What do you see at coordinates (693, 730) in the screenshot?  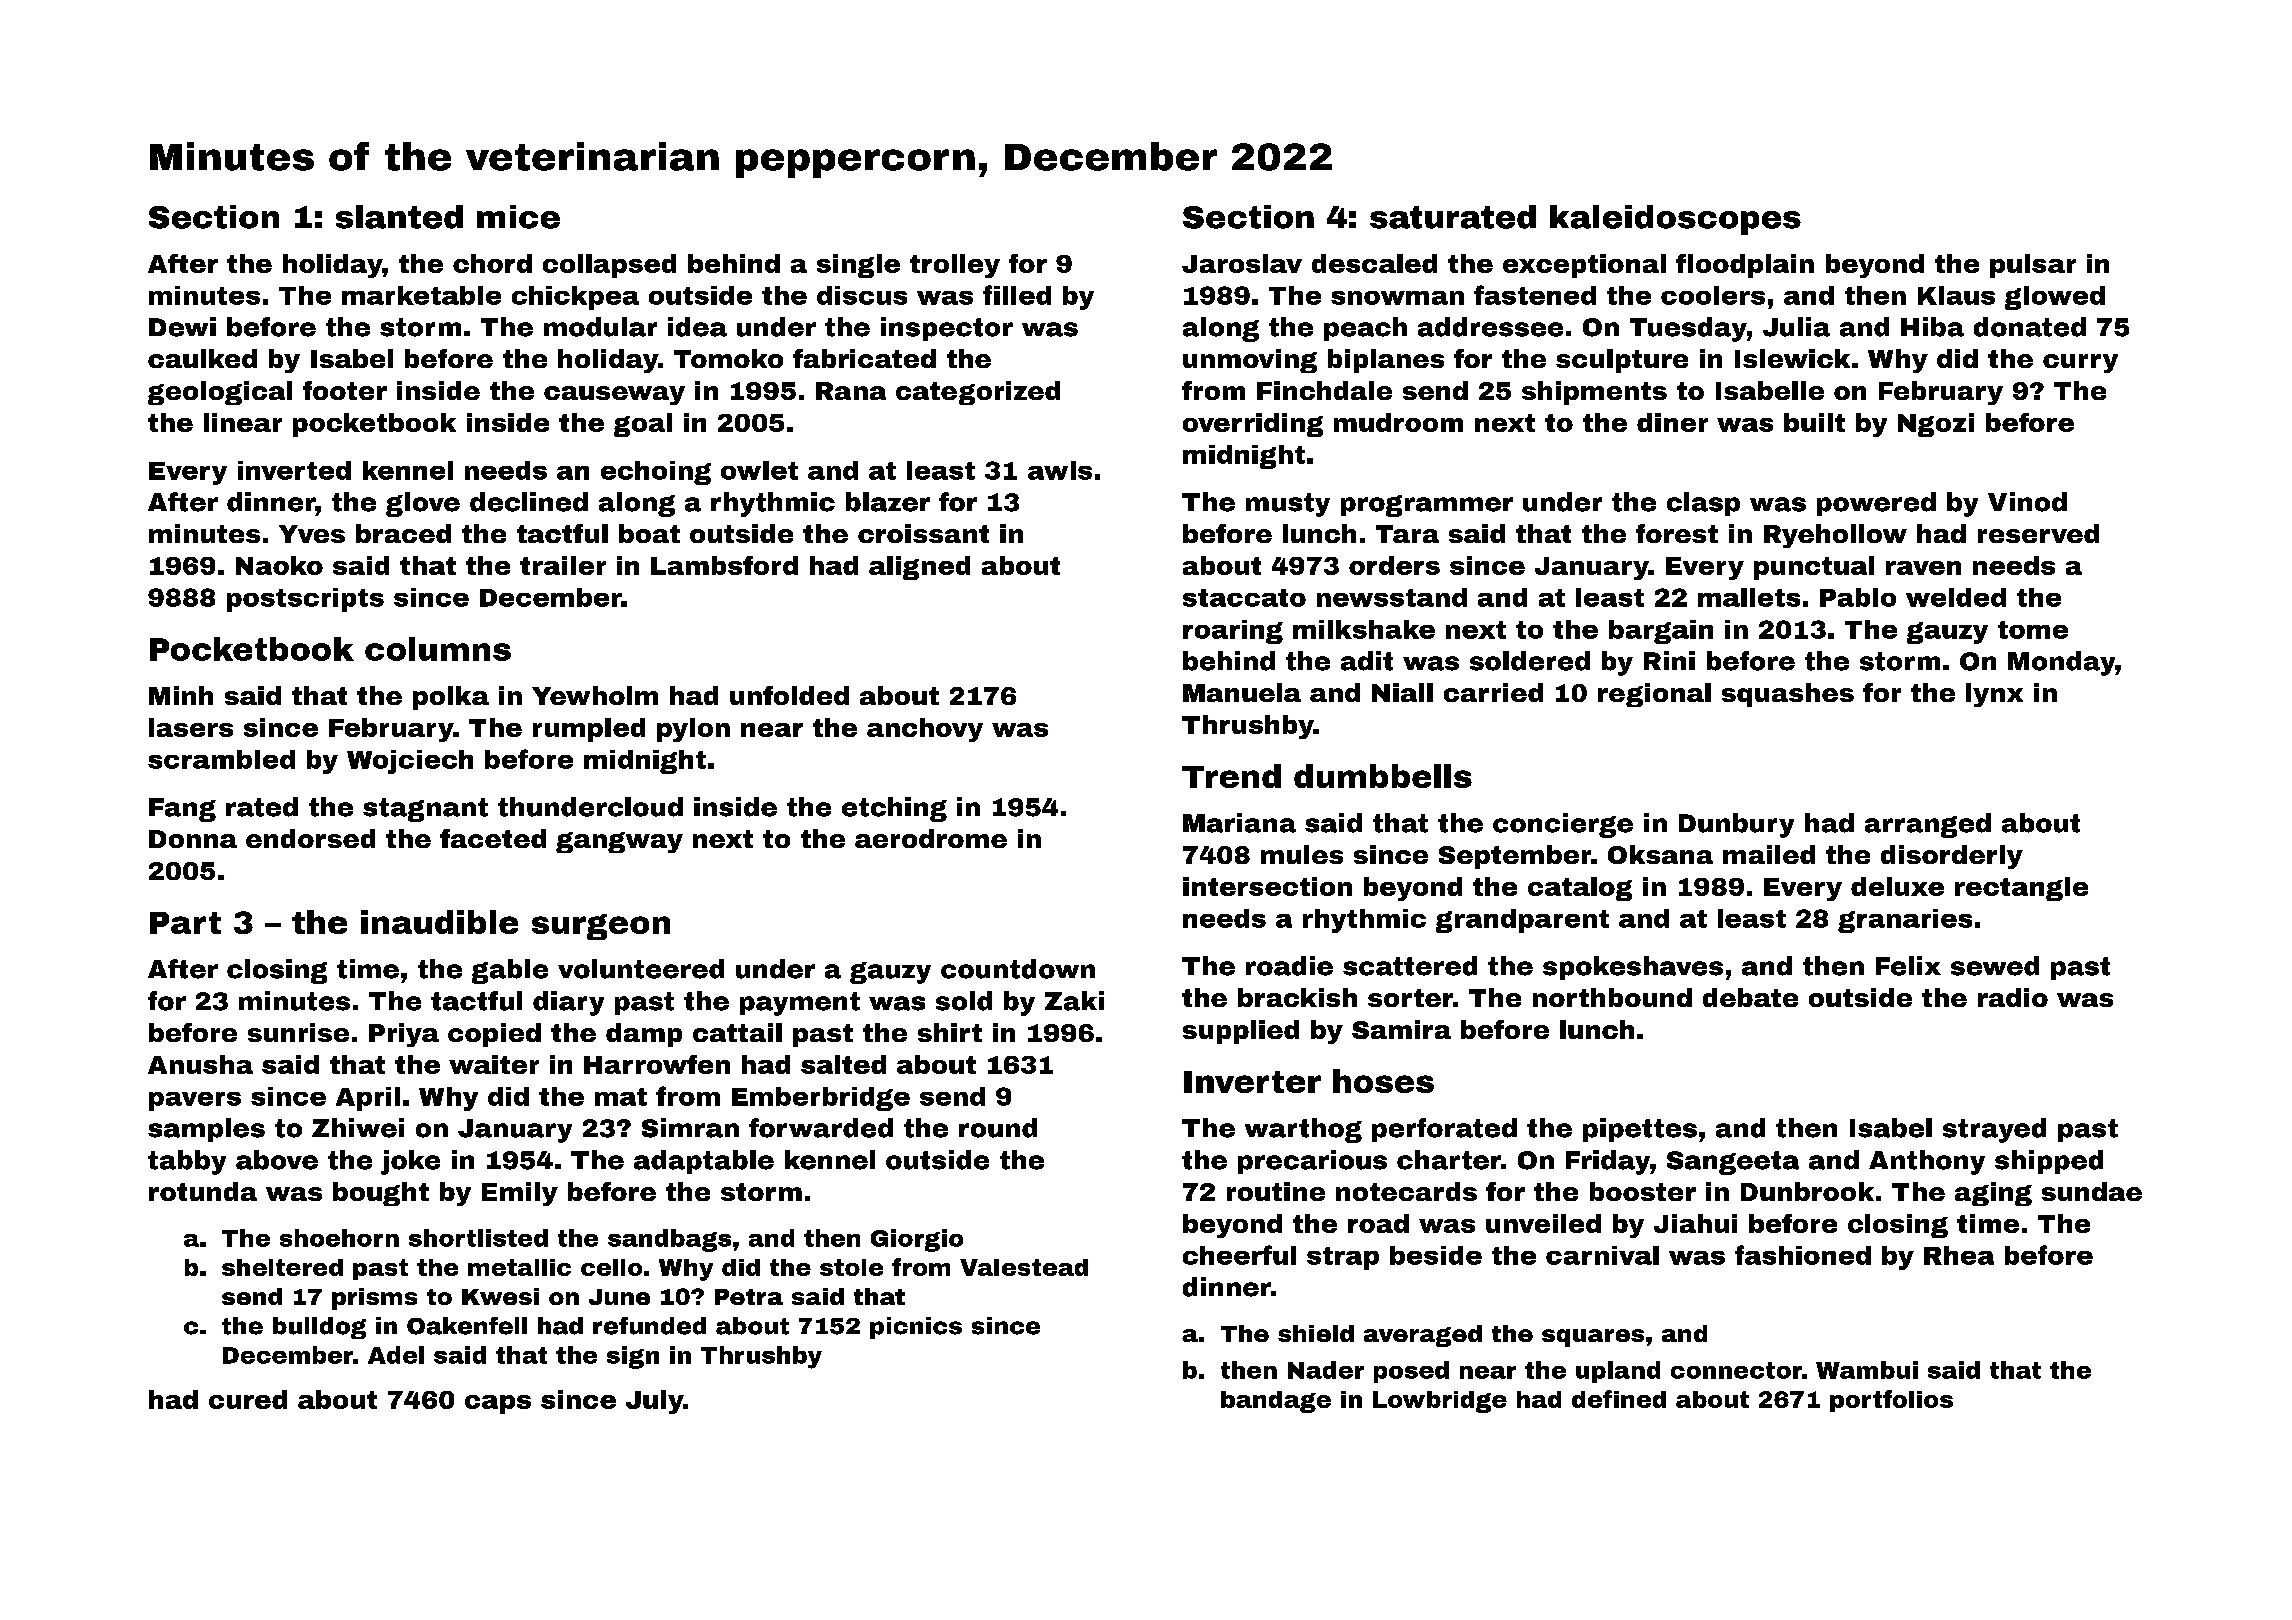 I see `pylon` at bounding box center [693, 730].
